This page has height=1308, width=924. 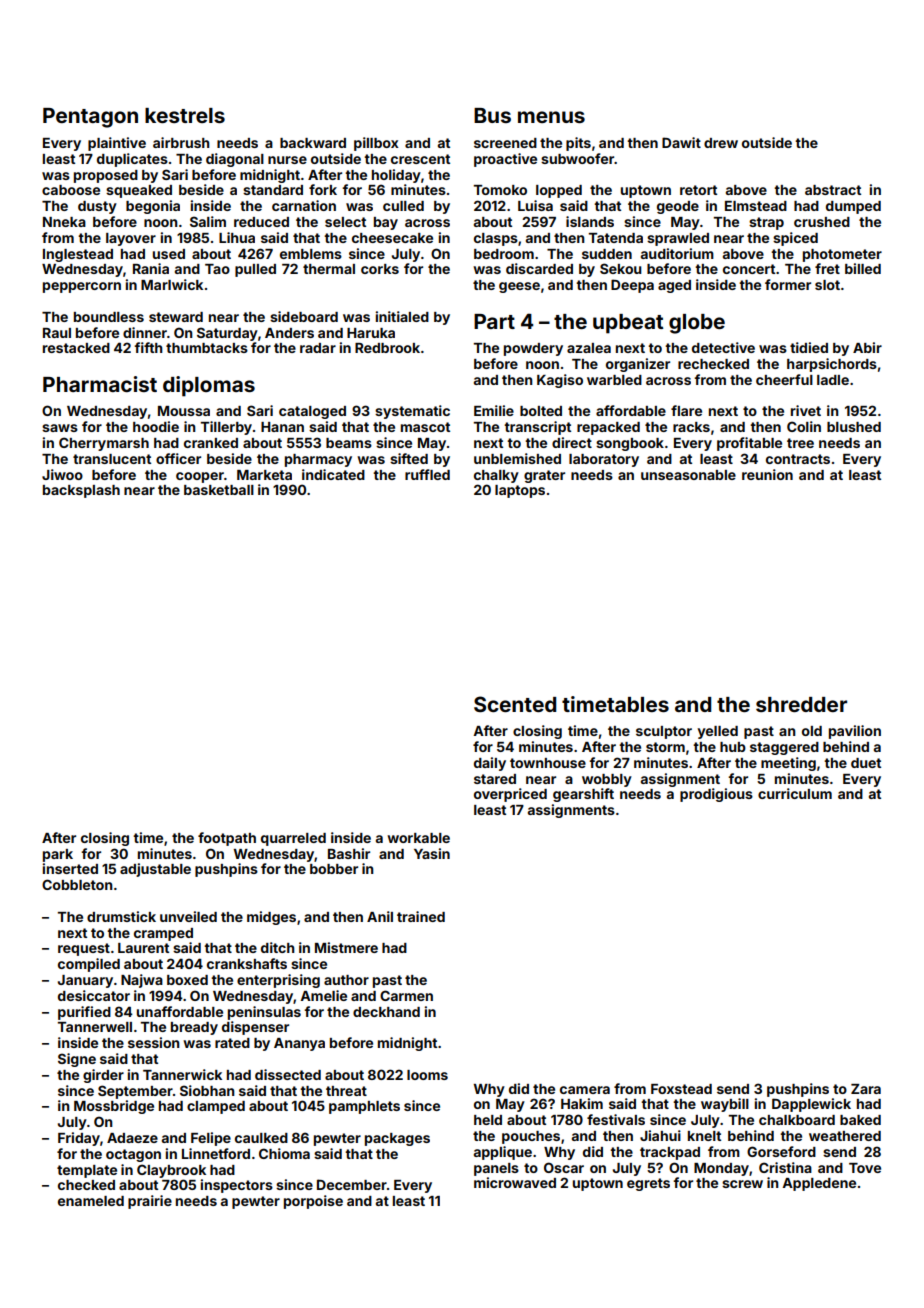 I want to click on enameled, so click(x=91, y=1201).
